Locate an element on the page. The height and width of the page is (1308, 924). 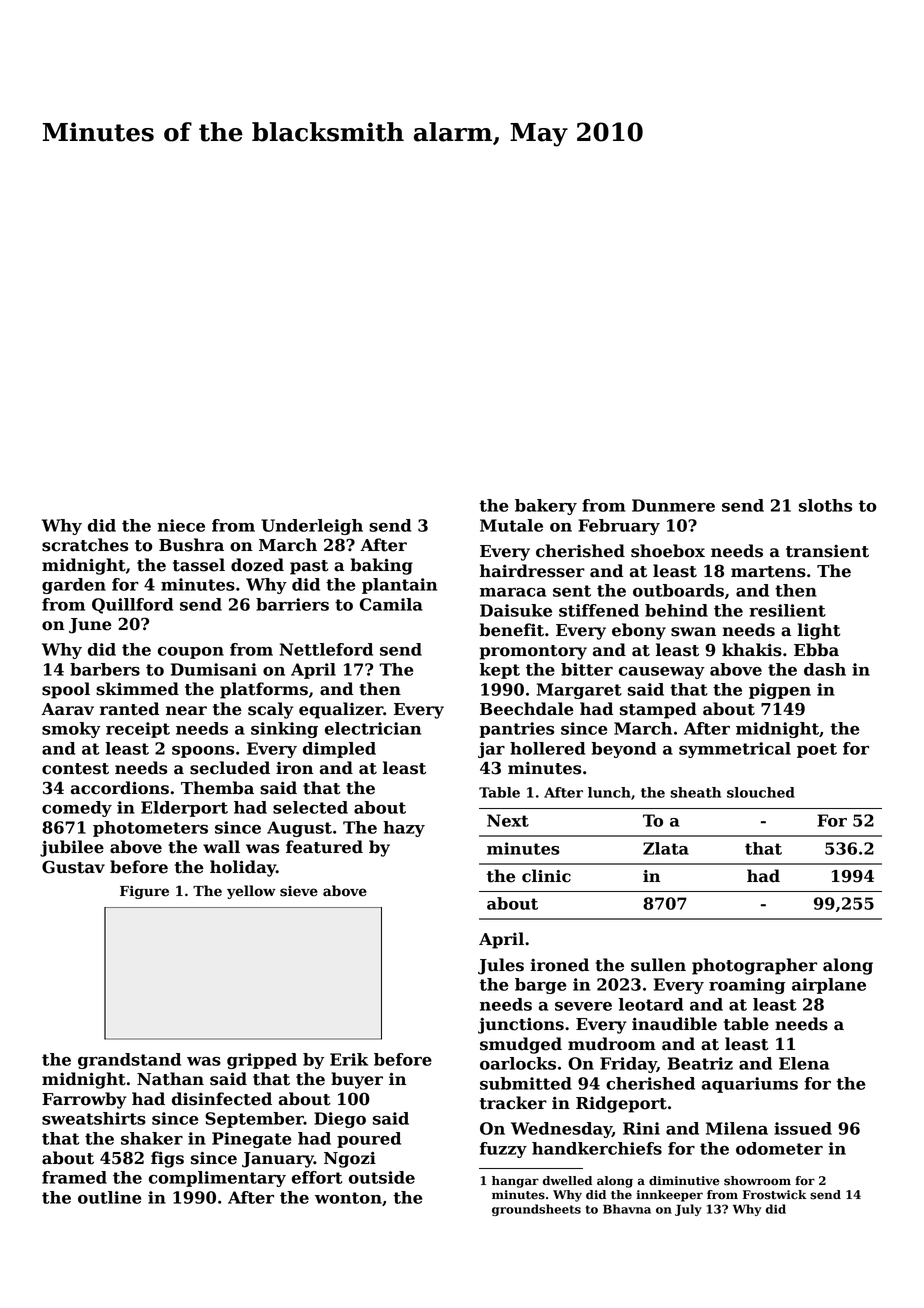
niece is located at coordinates (181, 525).
